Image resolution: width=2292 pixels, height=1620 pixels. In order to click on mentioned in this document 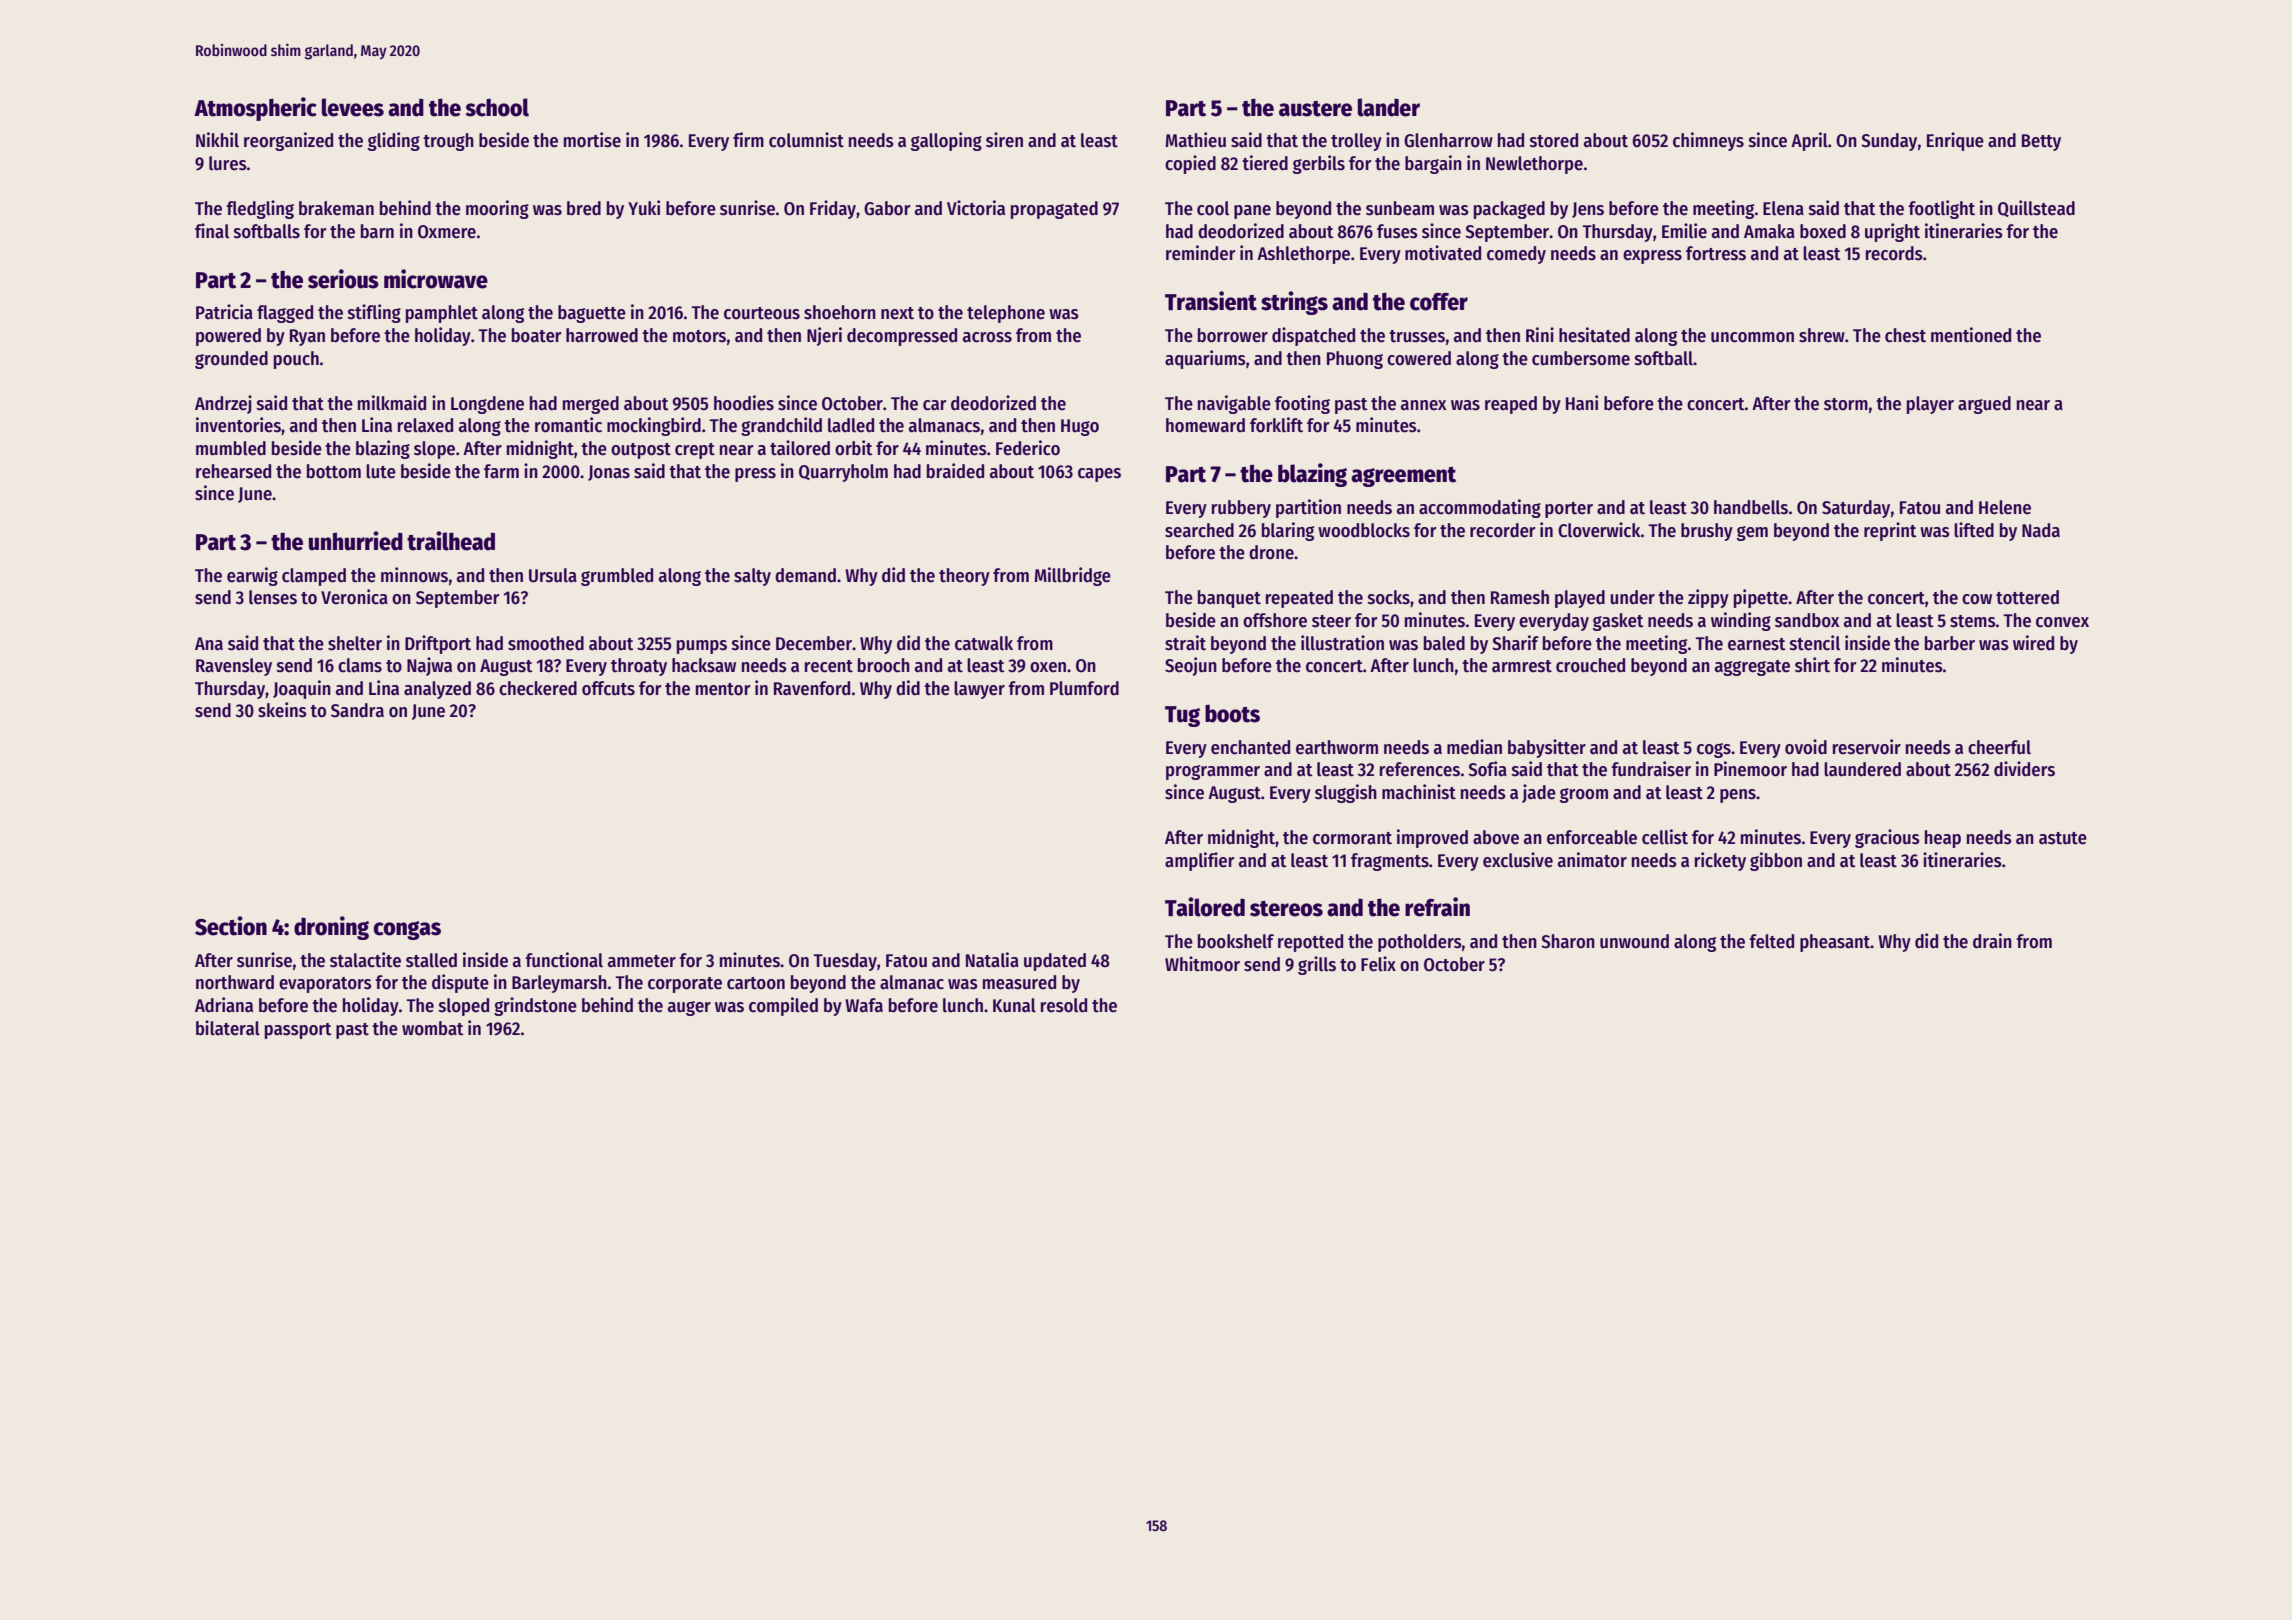, I will do `click(1971, 335)`.
